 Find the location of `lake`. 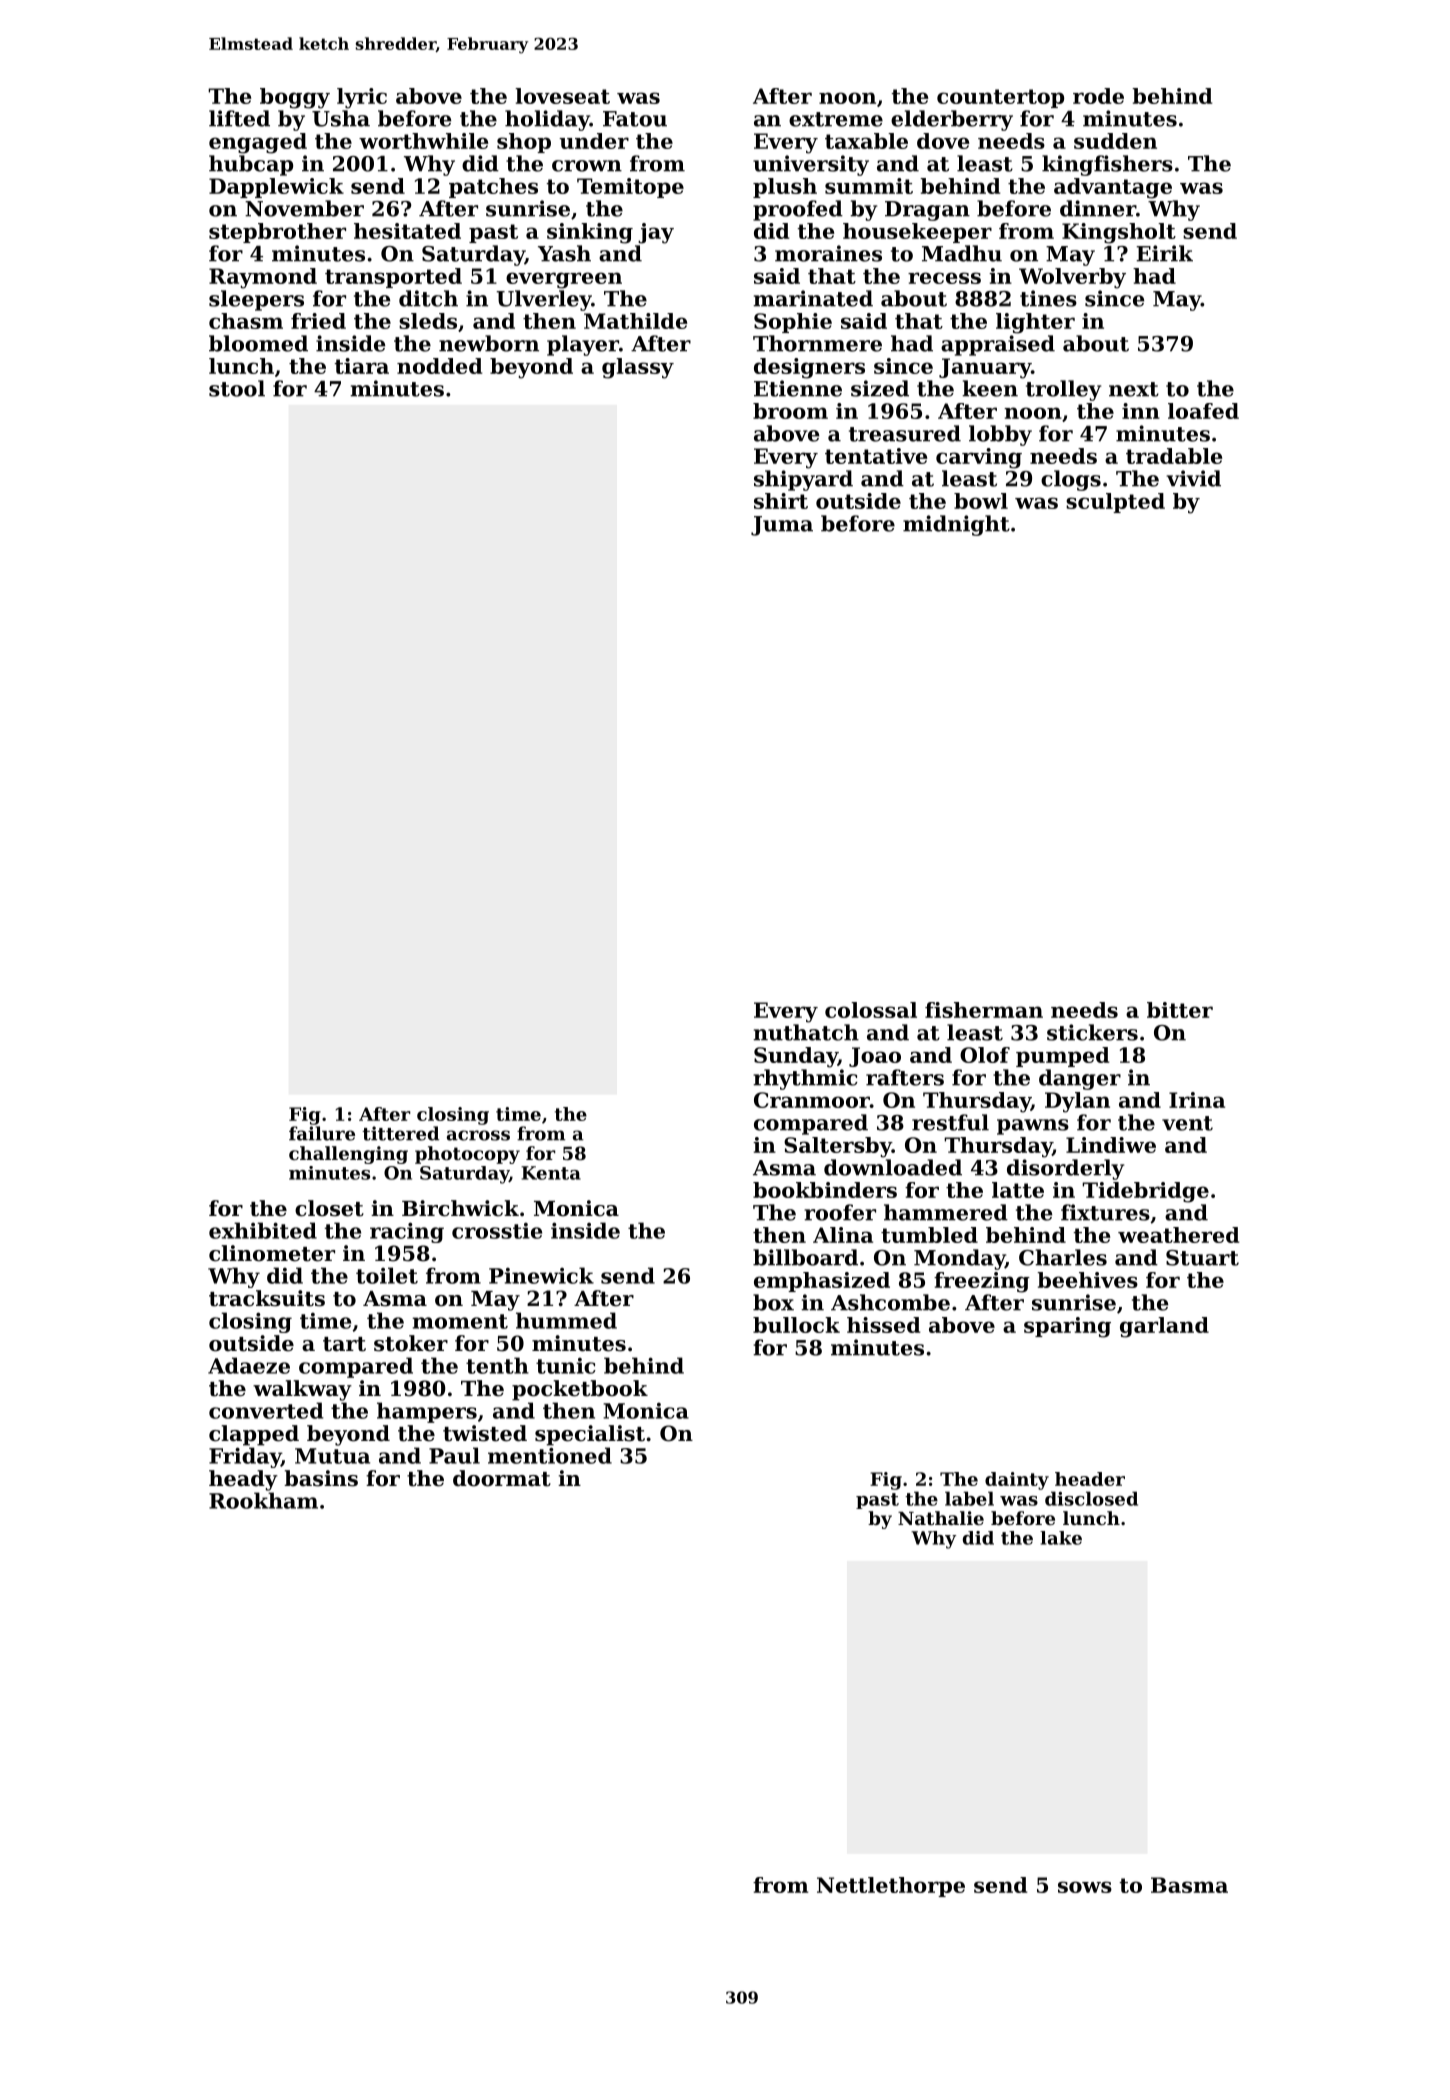

lake is located at coordinates (1061, 1538).
